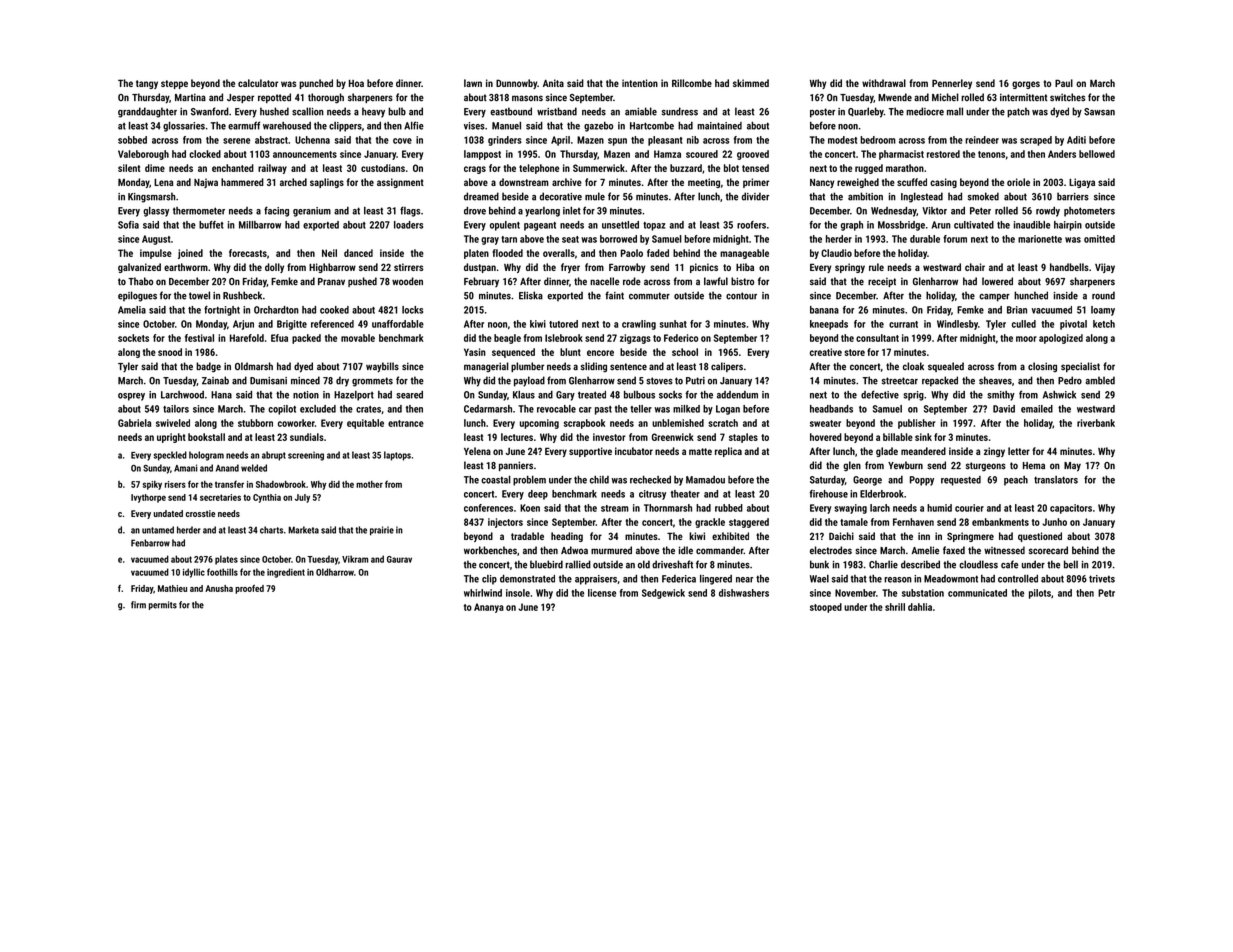  What do you see at coordinates (742, 281) in the screenshot?
I see `bistro` at bounding box center [742, 281].
